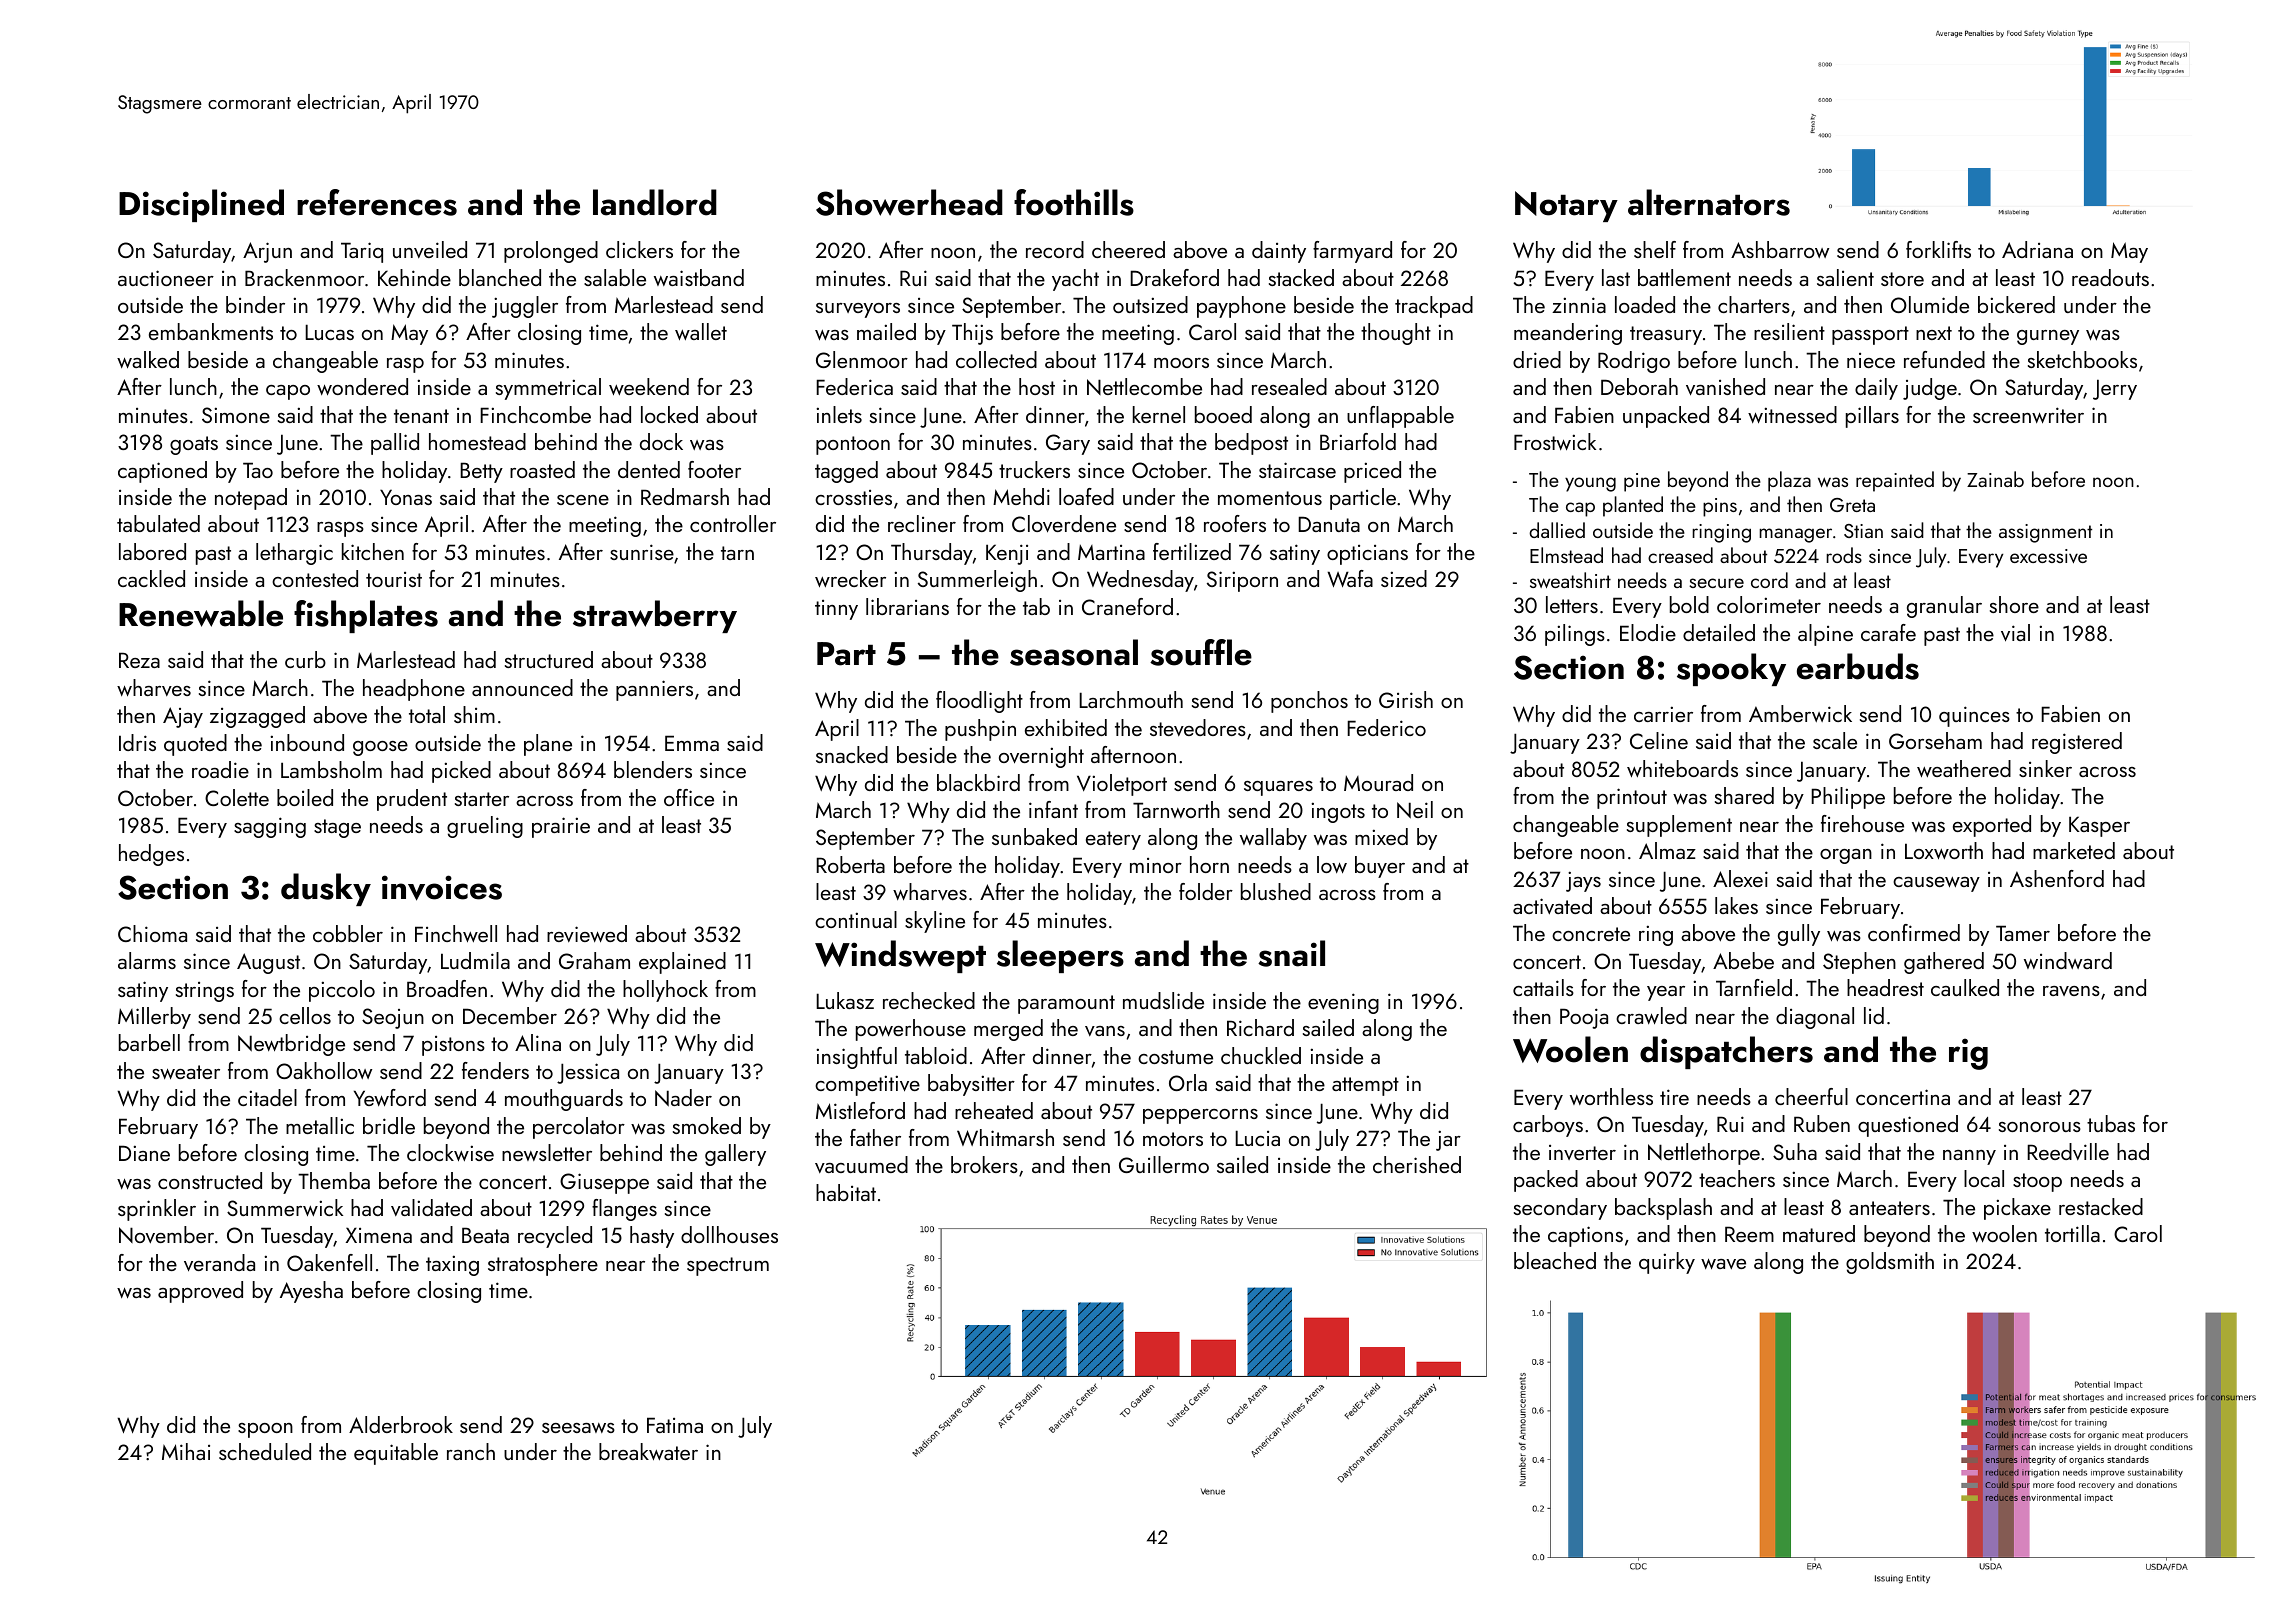 The image size is (2292, 1620). I want to click on pushpin, so click(980, 730).
